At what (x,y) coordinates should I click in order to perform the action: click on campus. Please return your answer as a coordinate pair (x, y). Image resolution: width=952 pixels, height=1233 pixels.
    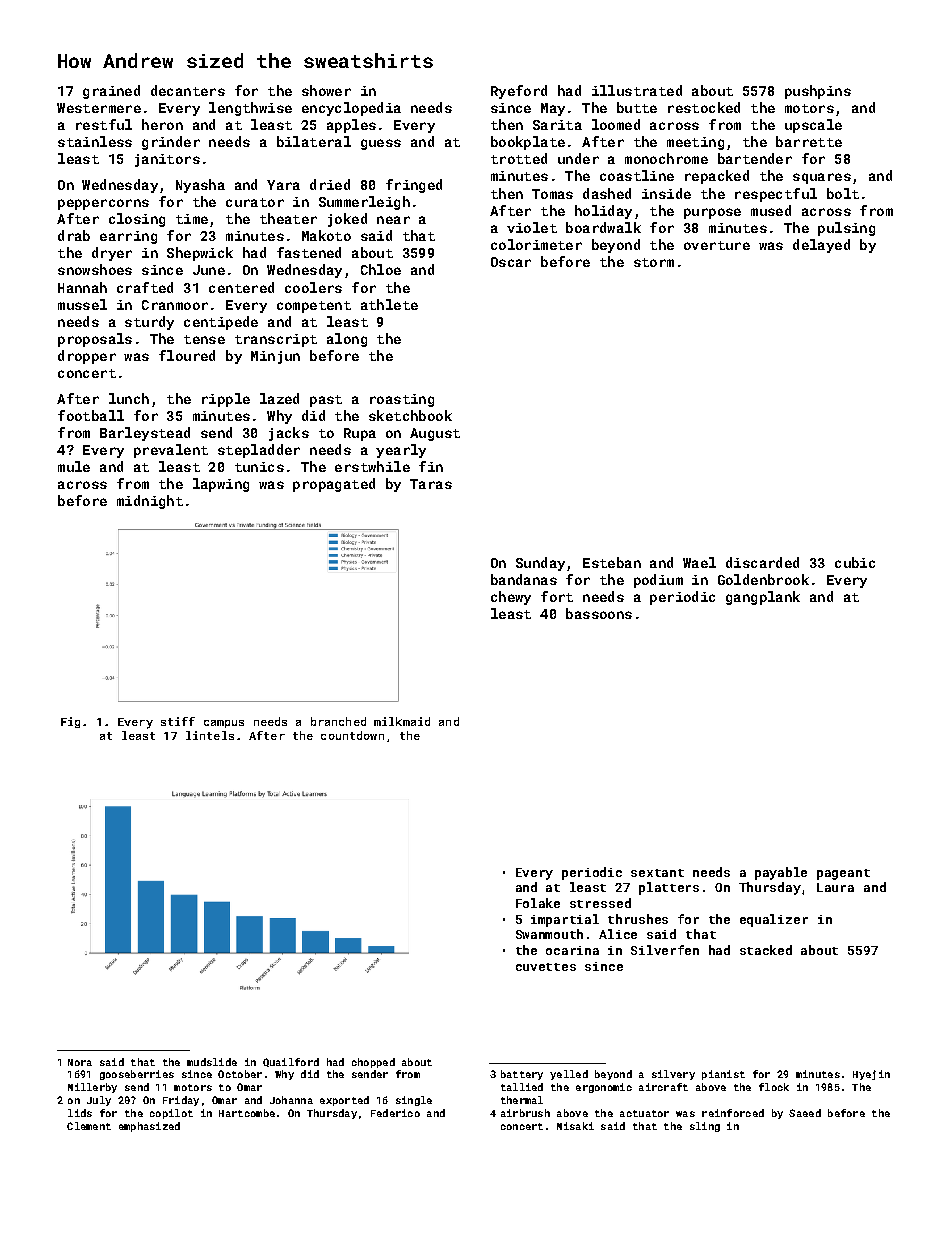
    Looking at the image, I should click on (224, 724).
